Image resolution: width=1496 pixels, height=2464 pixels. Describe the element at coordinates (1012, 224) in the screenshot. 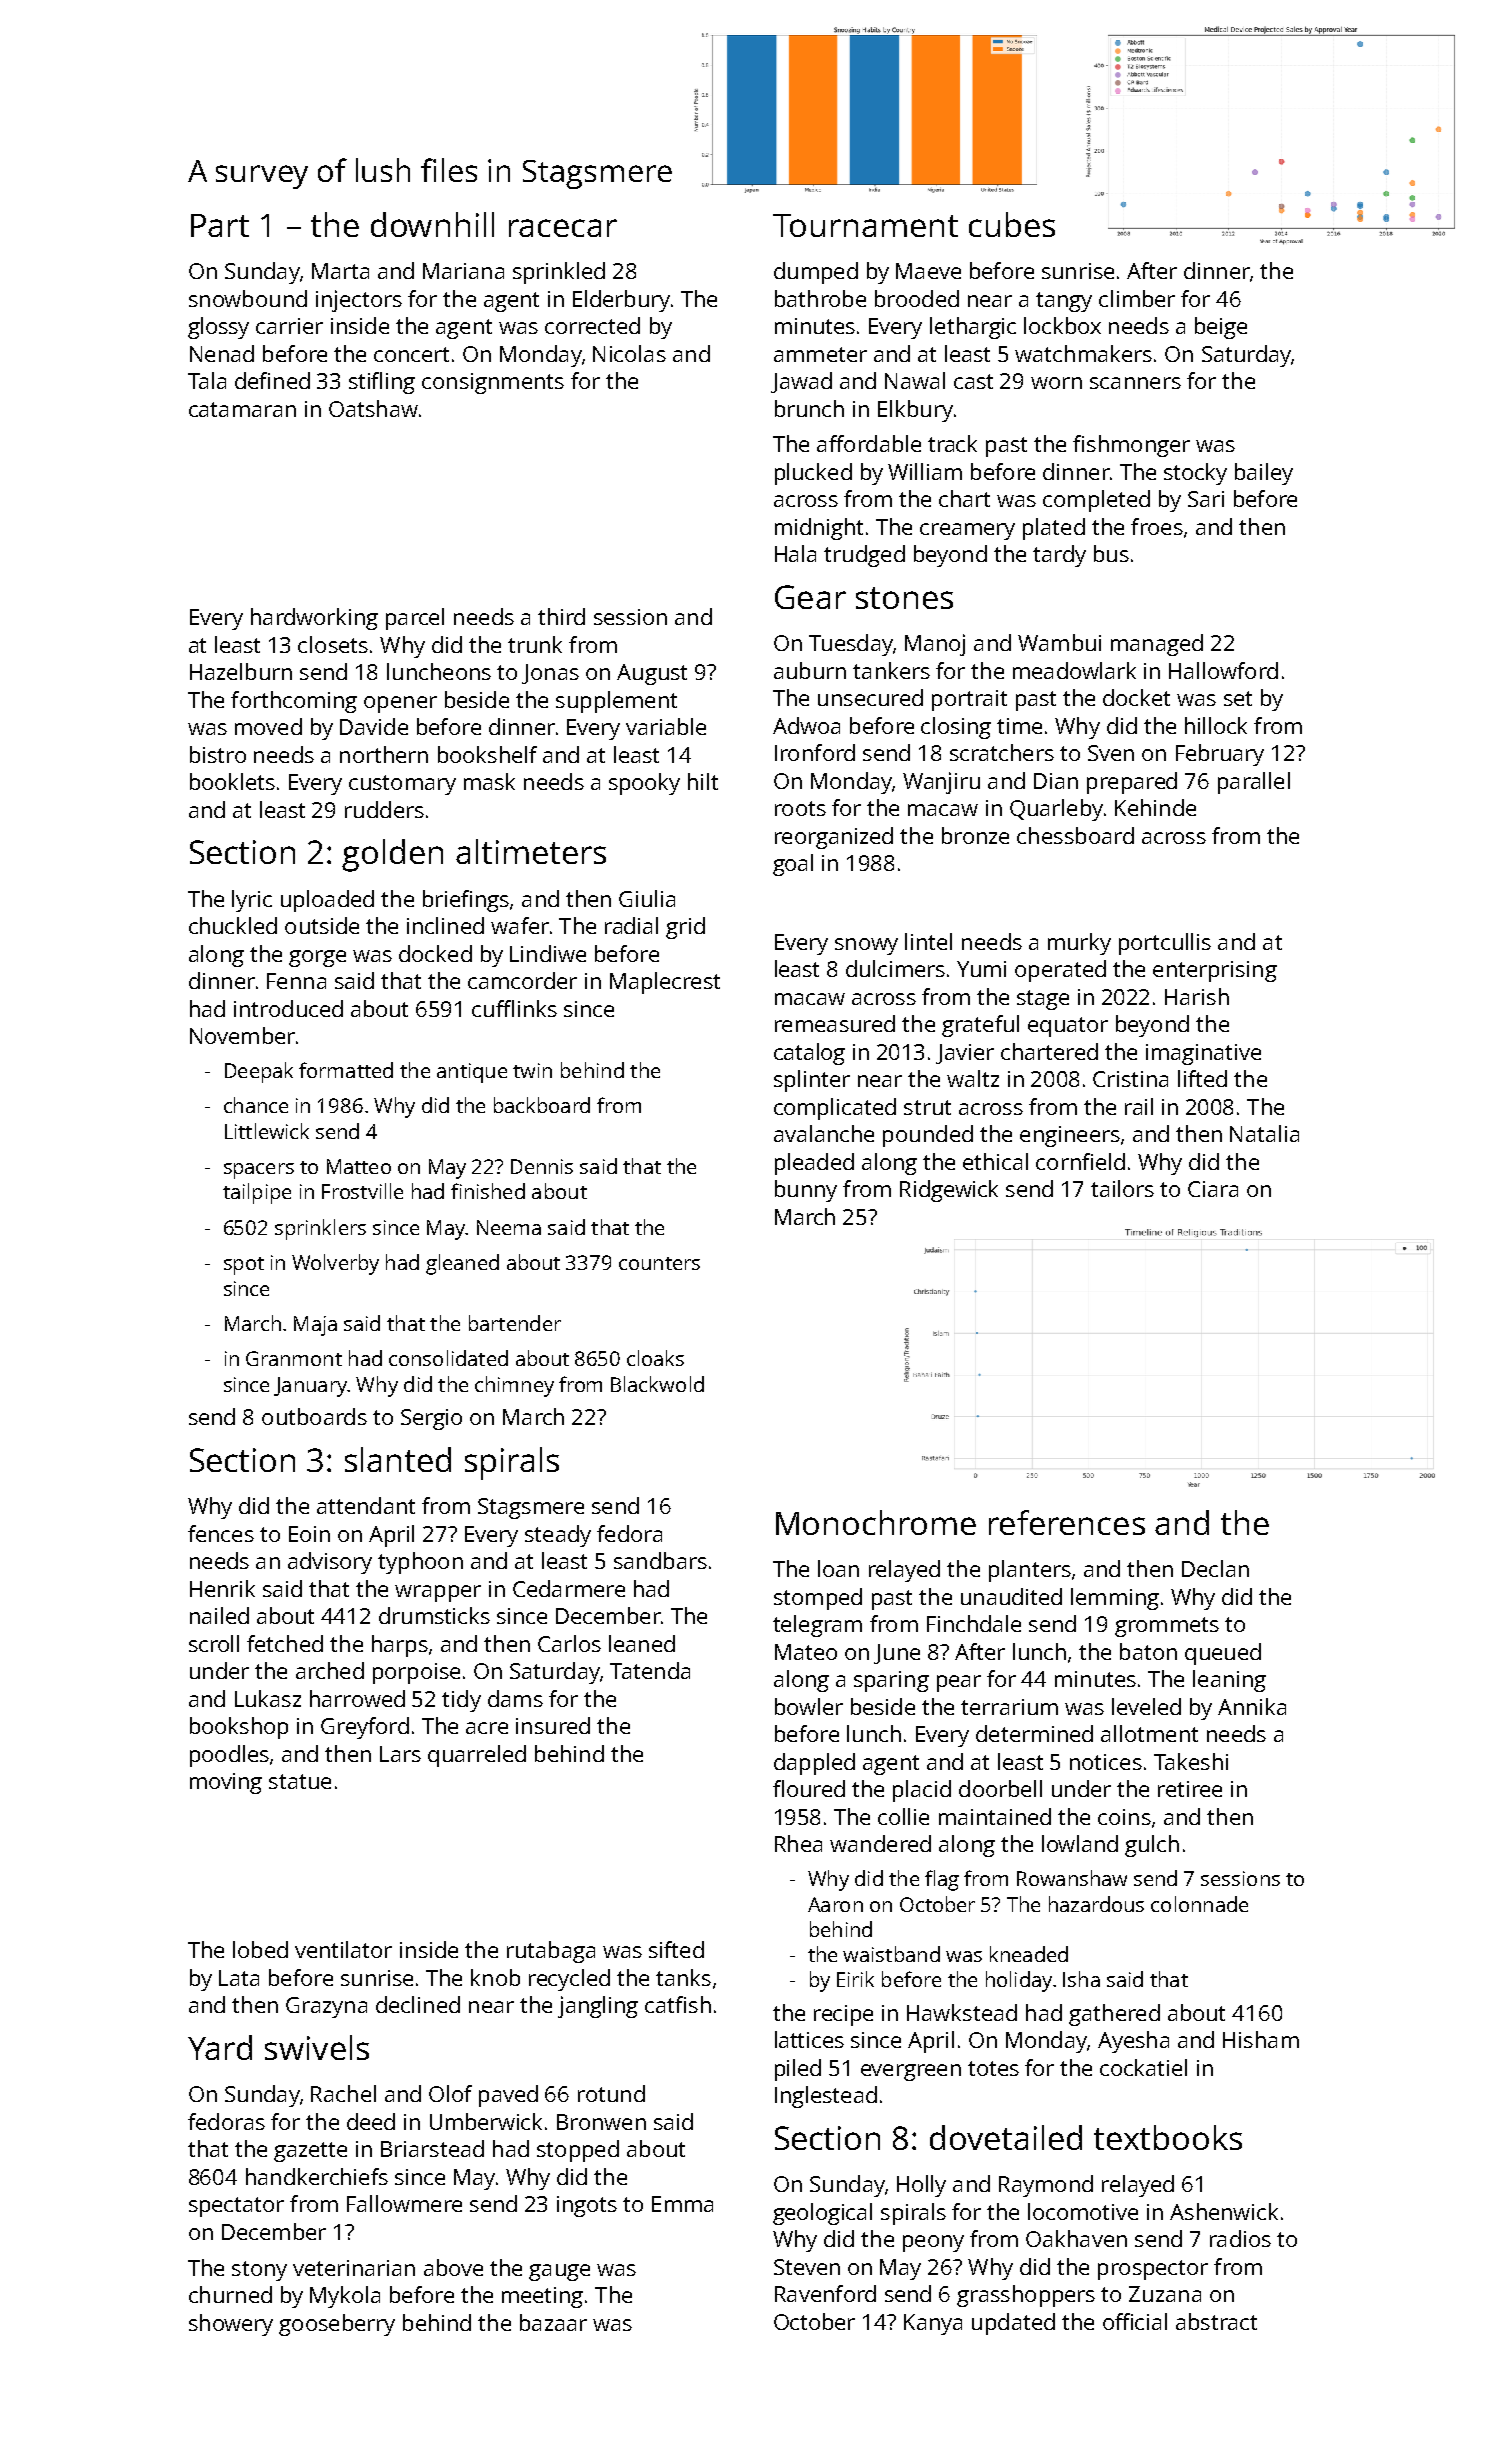

I see `cubes` at that location.
